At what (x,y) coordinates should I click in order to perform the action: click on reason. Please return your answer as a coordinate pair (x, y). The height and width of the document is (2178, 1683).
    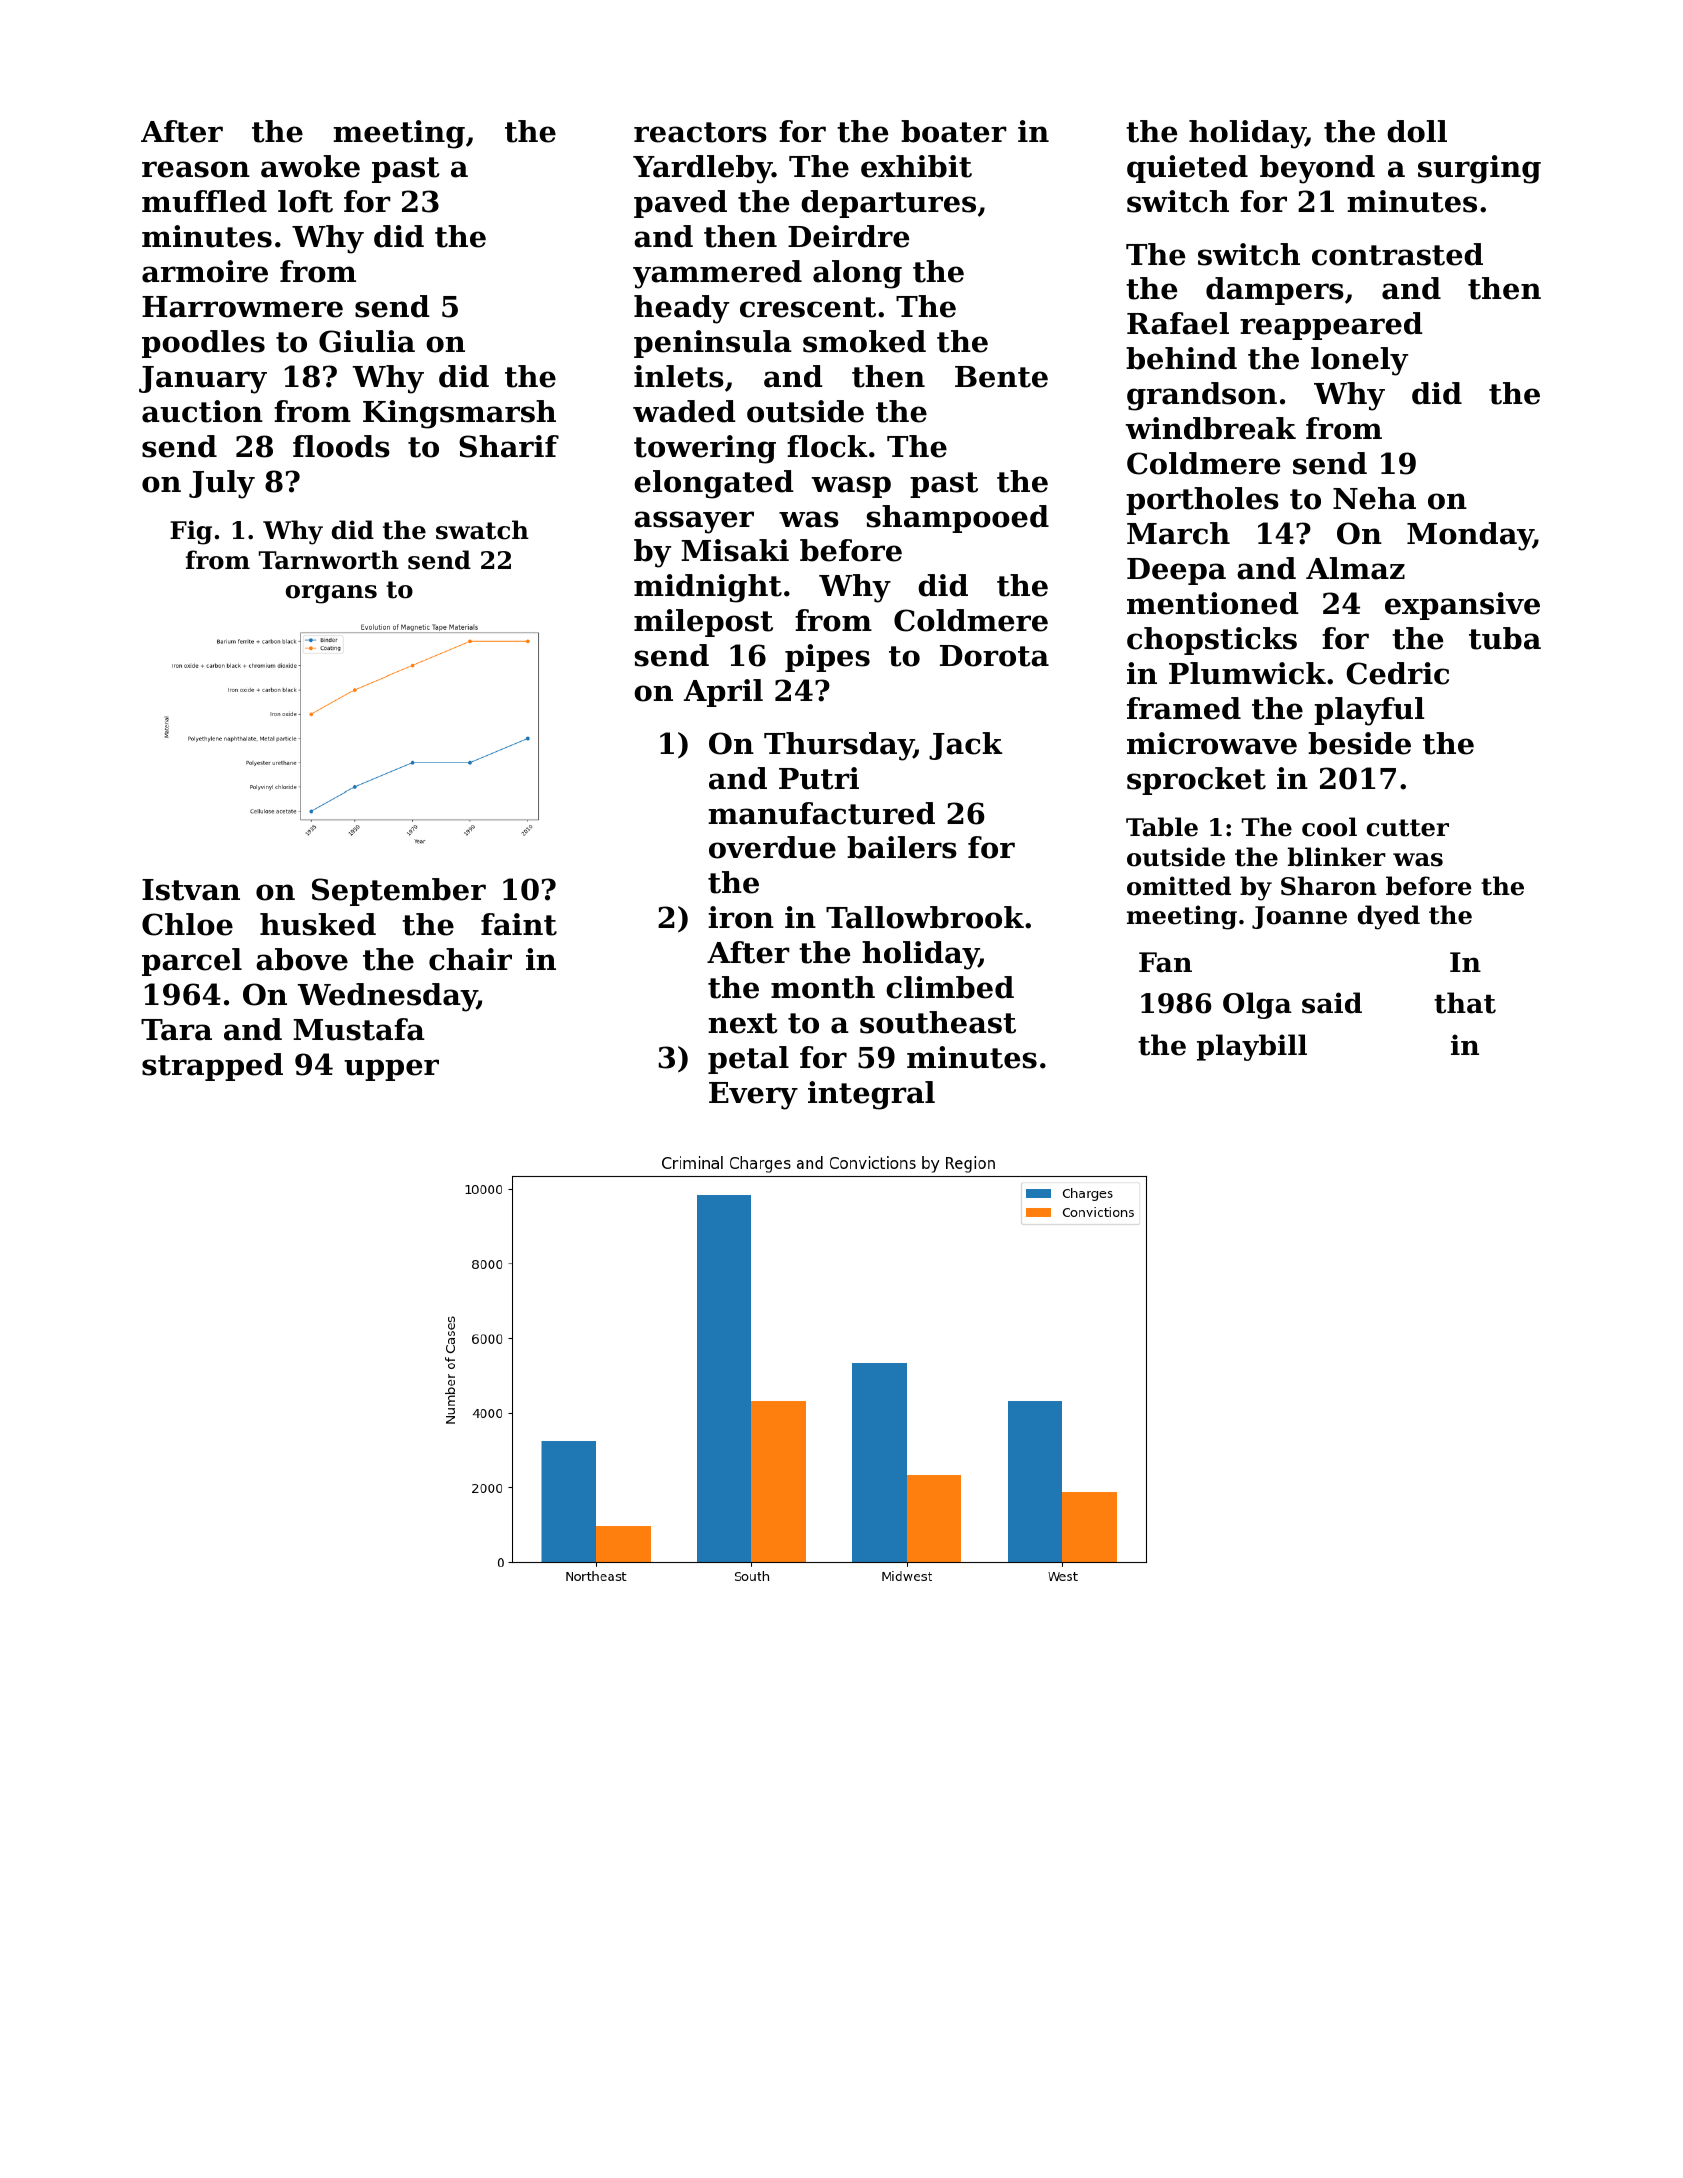
    Looking at the image, I should click on (196, 169).
